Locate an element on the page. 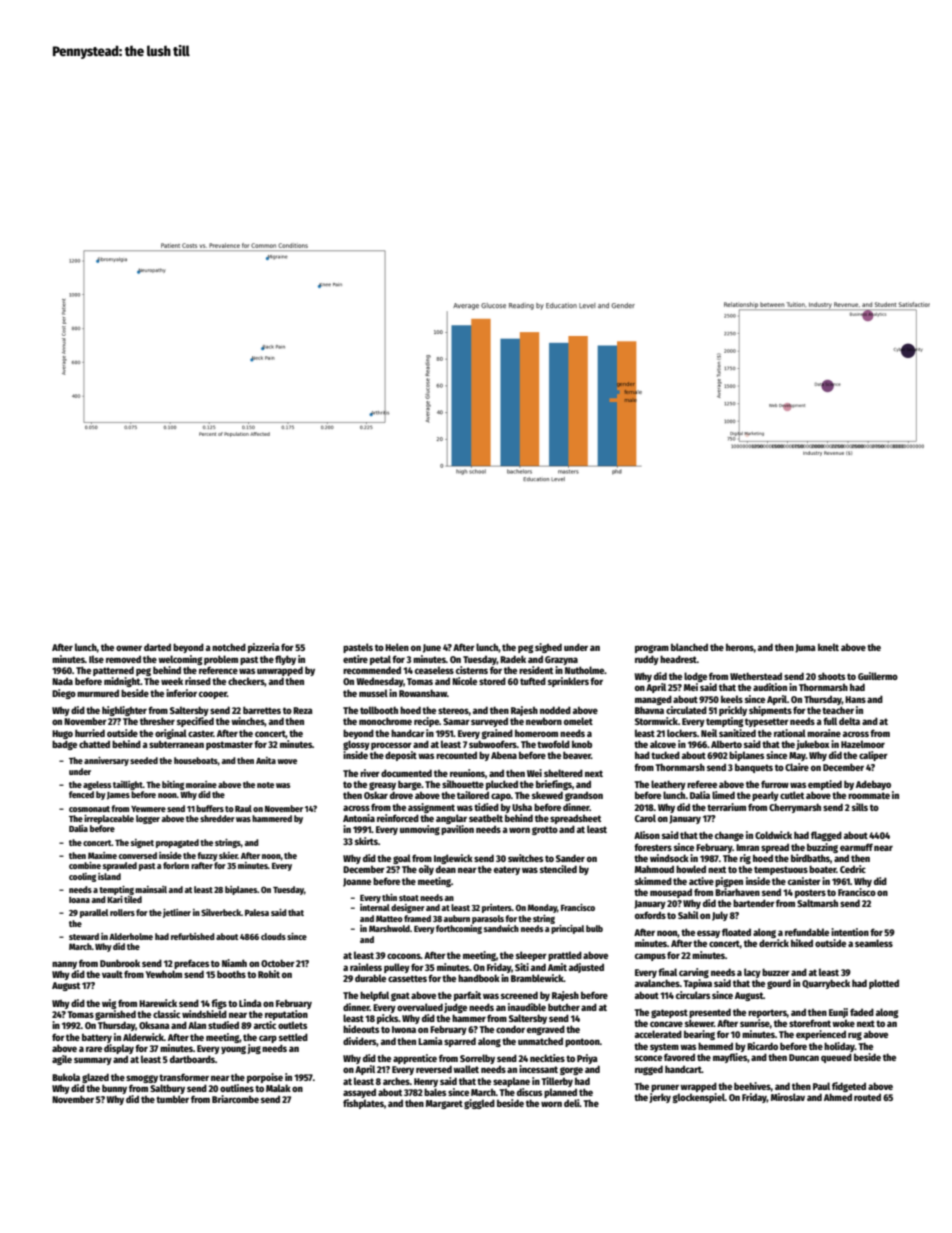 This document has width=952, height=1233. booths is located at coordinates (231, 974).
